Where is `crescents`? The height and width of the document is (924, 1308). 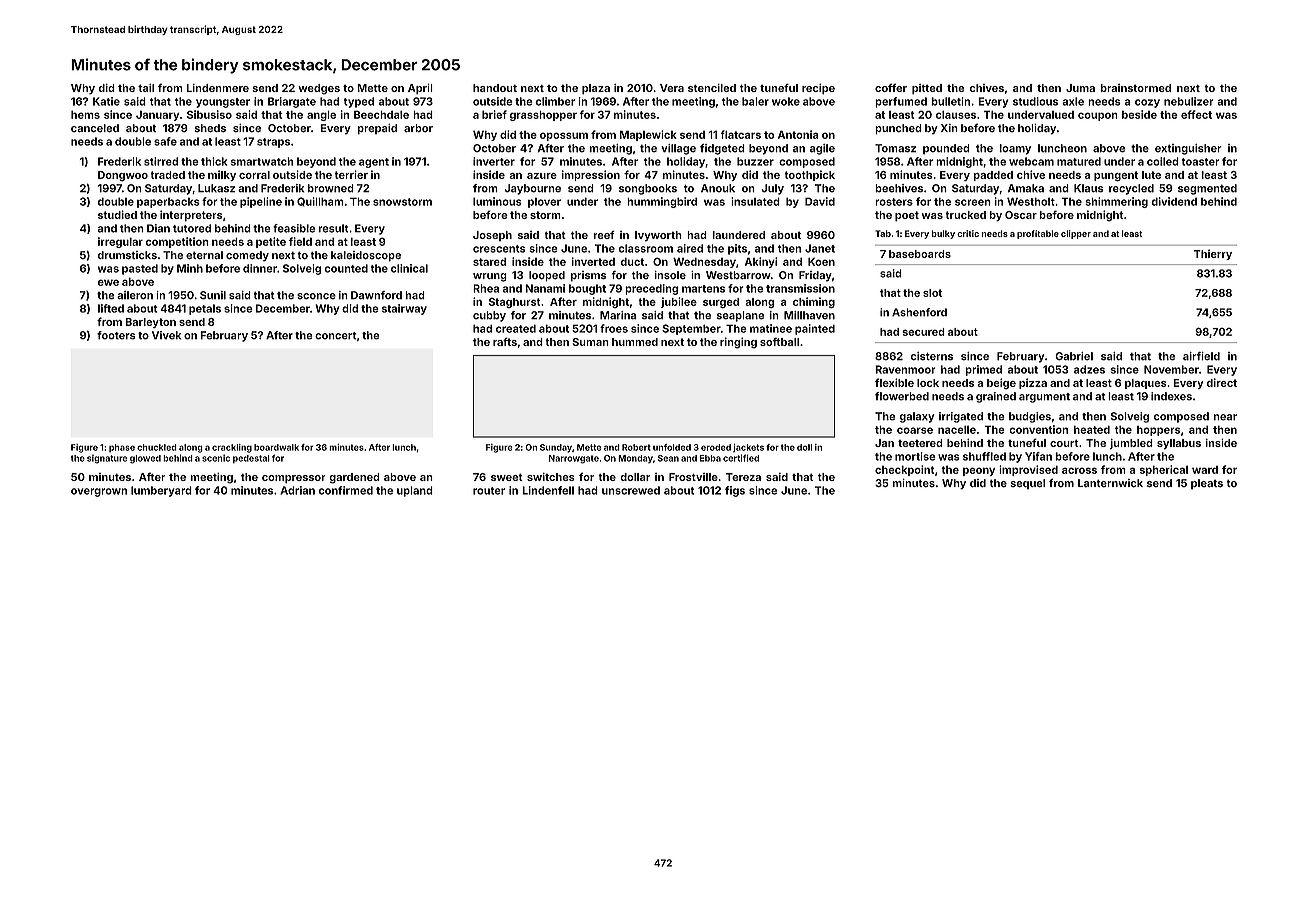 crescents is located at coordinates (499, 249).
